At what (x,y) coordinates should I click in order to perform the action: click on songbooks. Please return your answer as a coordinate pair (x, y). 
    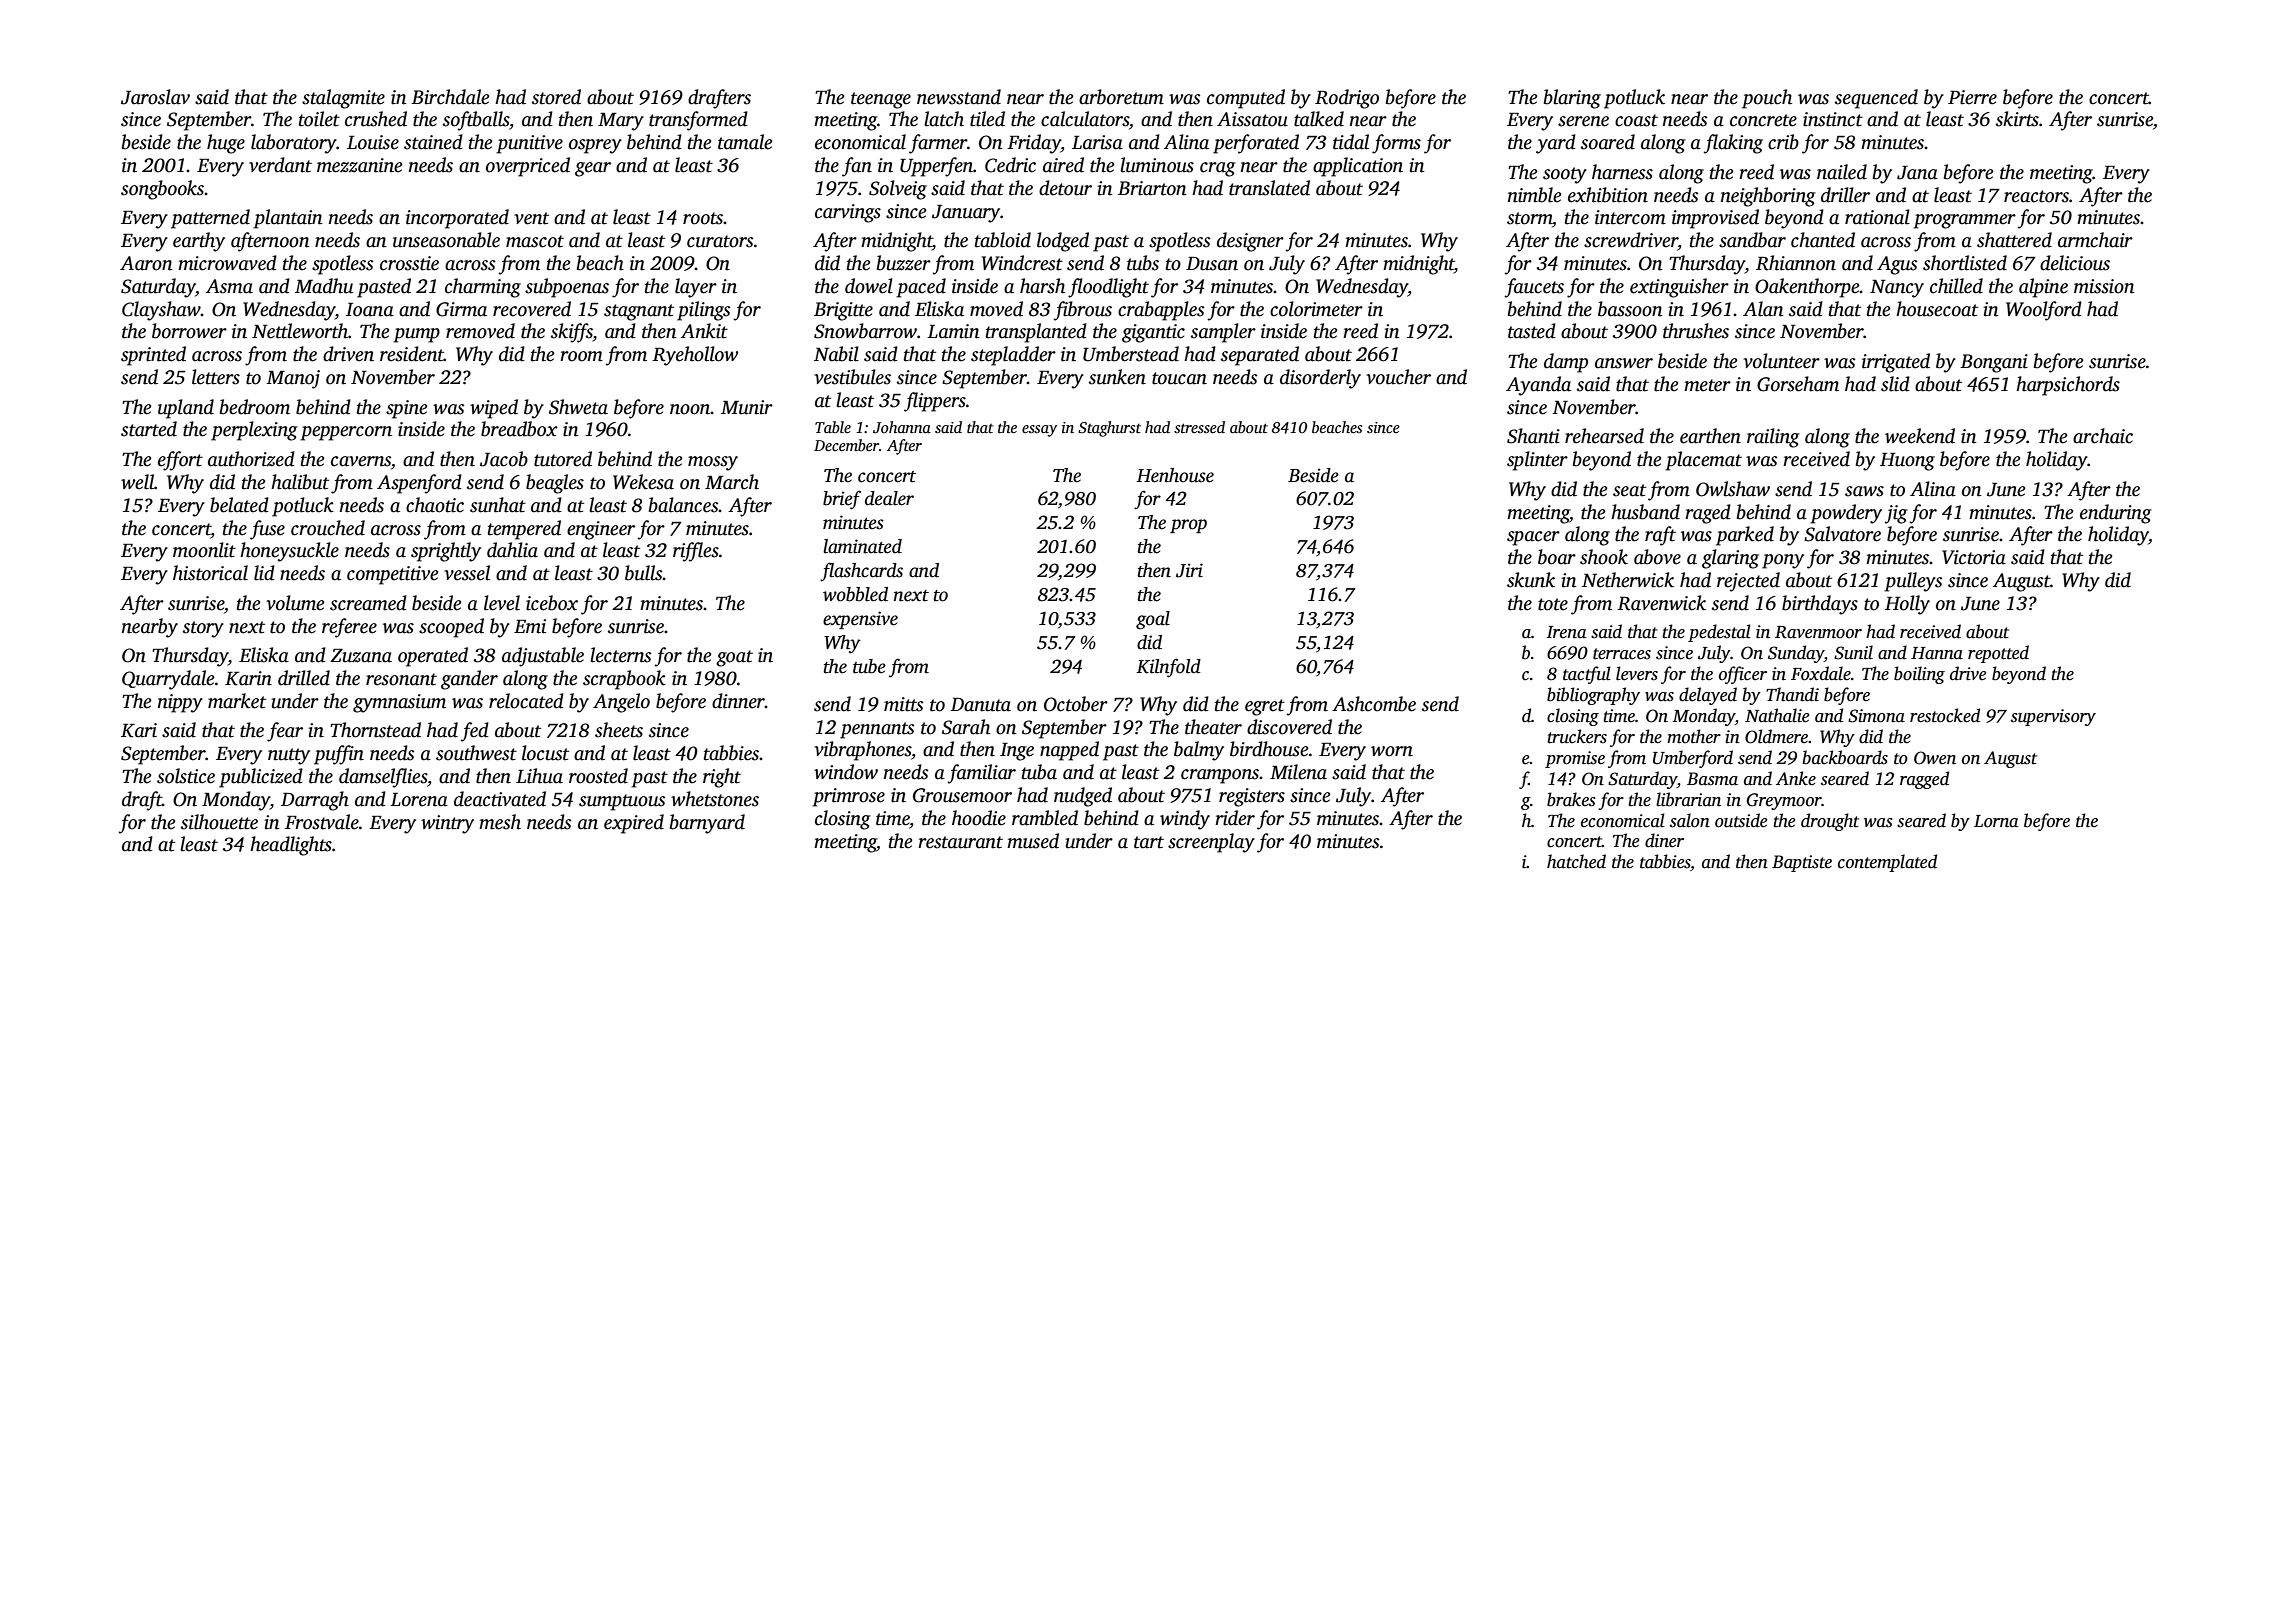
    Looking at the image, I should click on (162, 190).
